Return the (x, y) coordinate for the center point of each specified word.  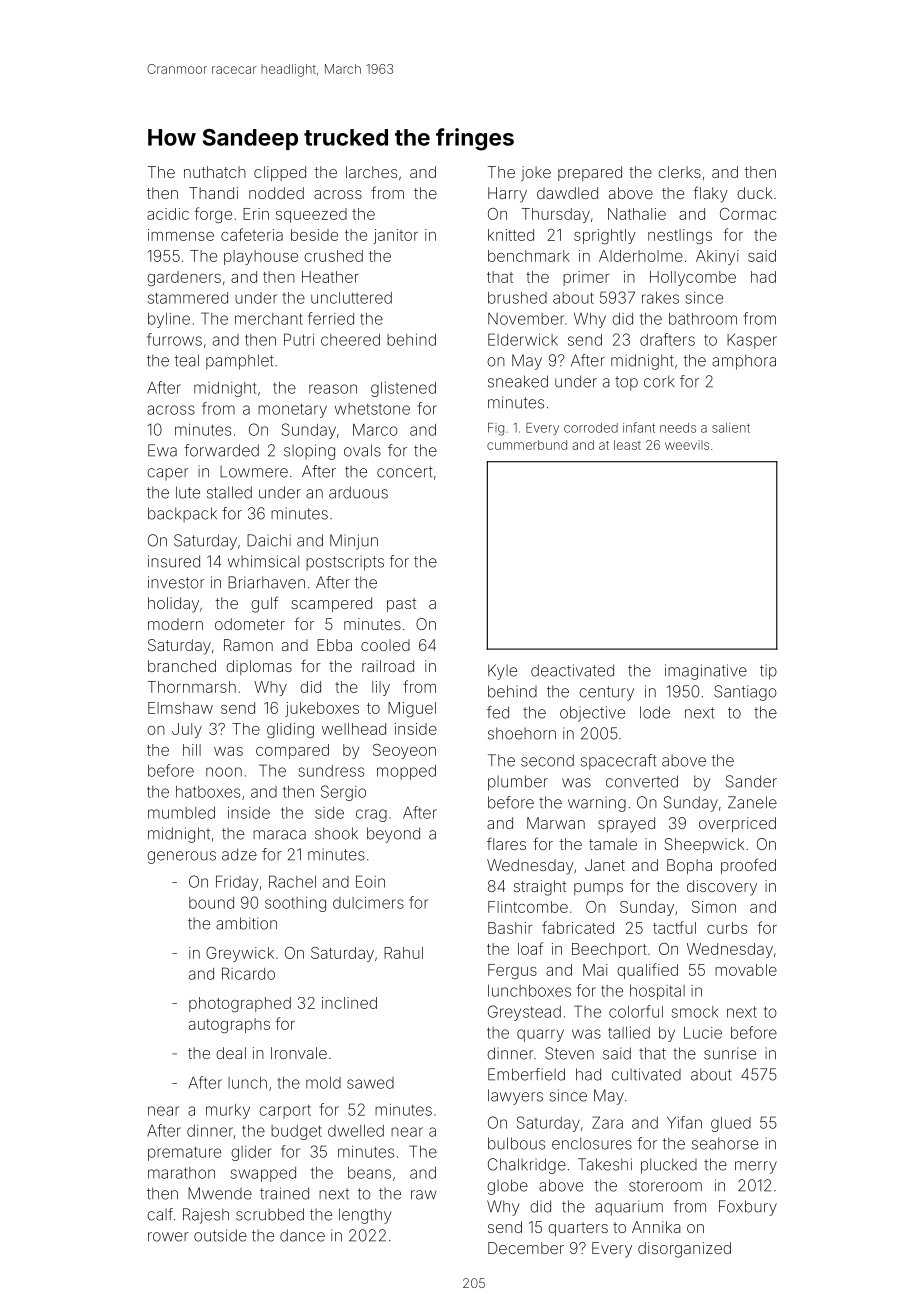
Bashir (510, 928)
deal (231, 1053)
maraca (279, 835)
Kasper (752, 341)
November (526, 319)
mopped (406, 772)
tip (768, 672)
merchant (269, 319)
